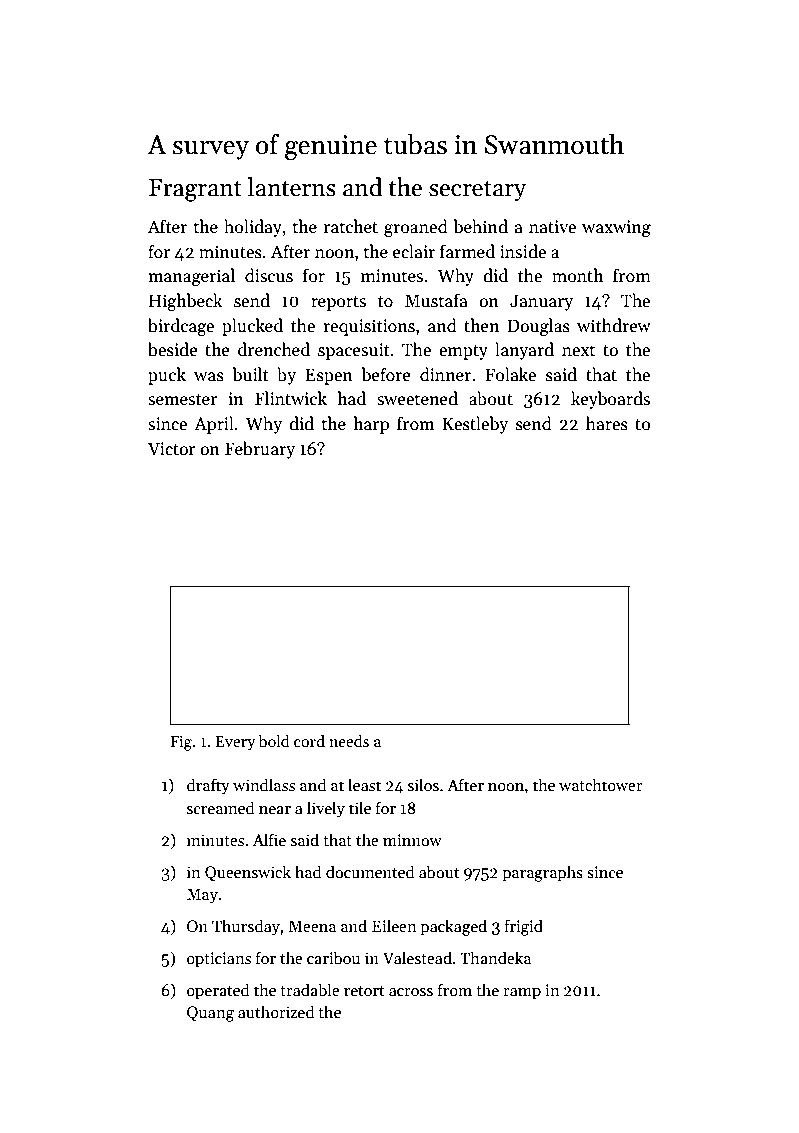 The width and height of the image is (799, 1133). I want to click on eclair, so click(414, 251).
